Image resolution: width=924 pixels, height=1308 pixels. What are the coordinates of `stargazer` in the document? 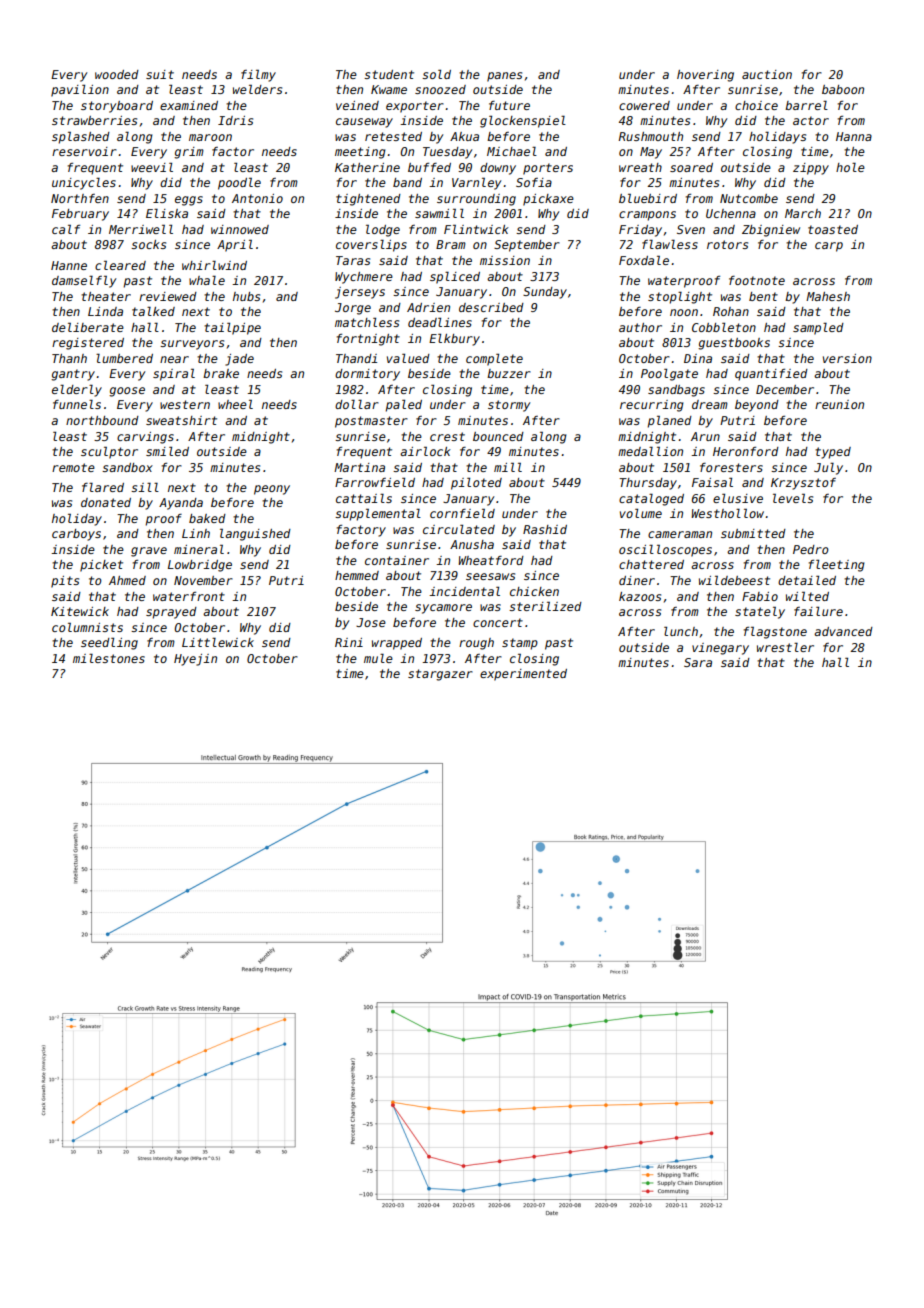 It's located at (440, 675).
